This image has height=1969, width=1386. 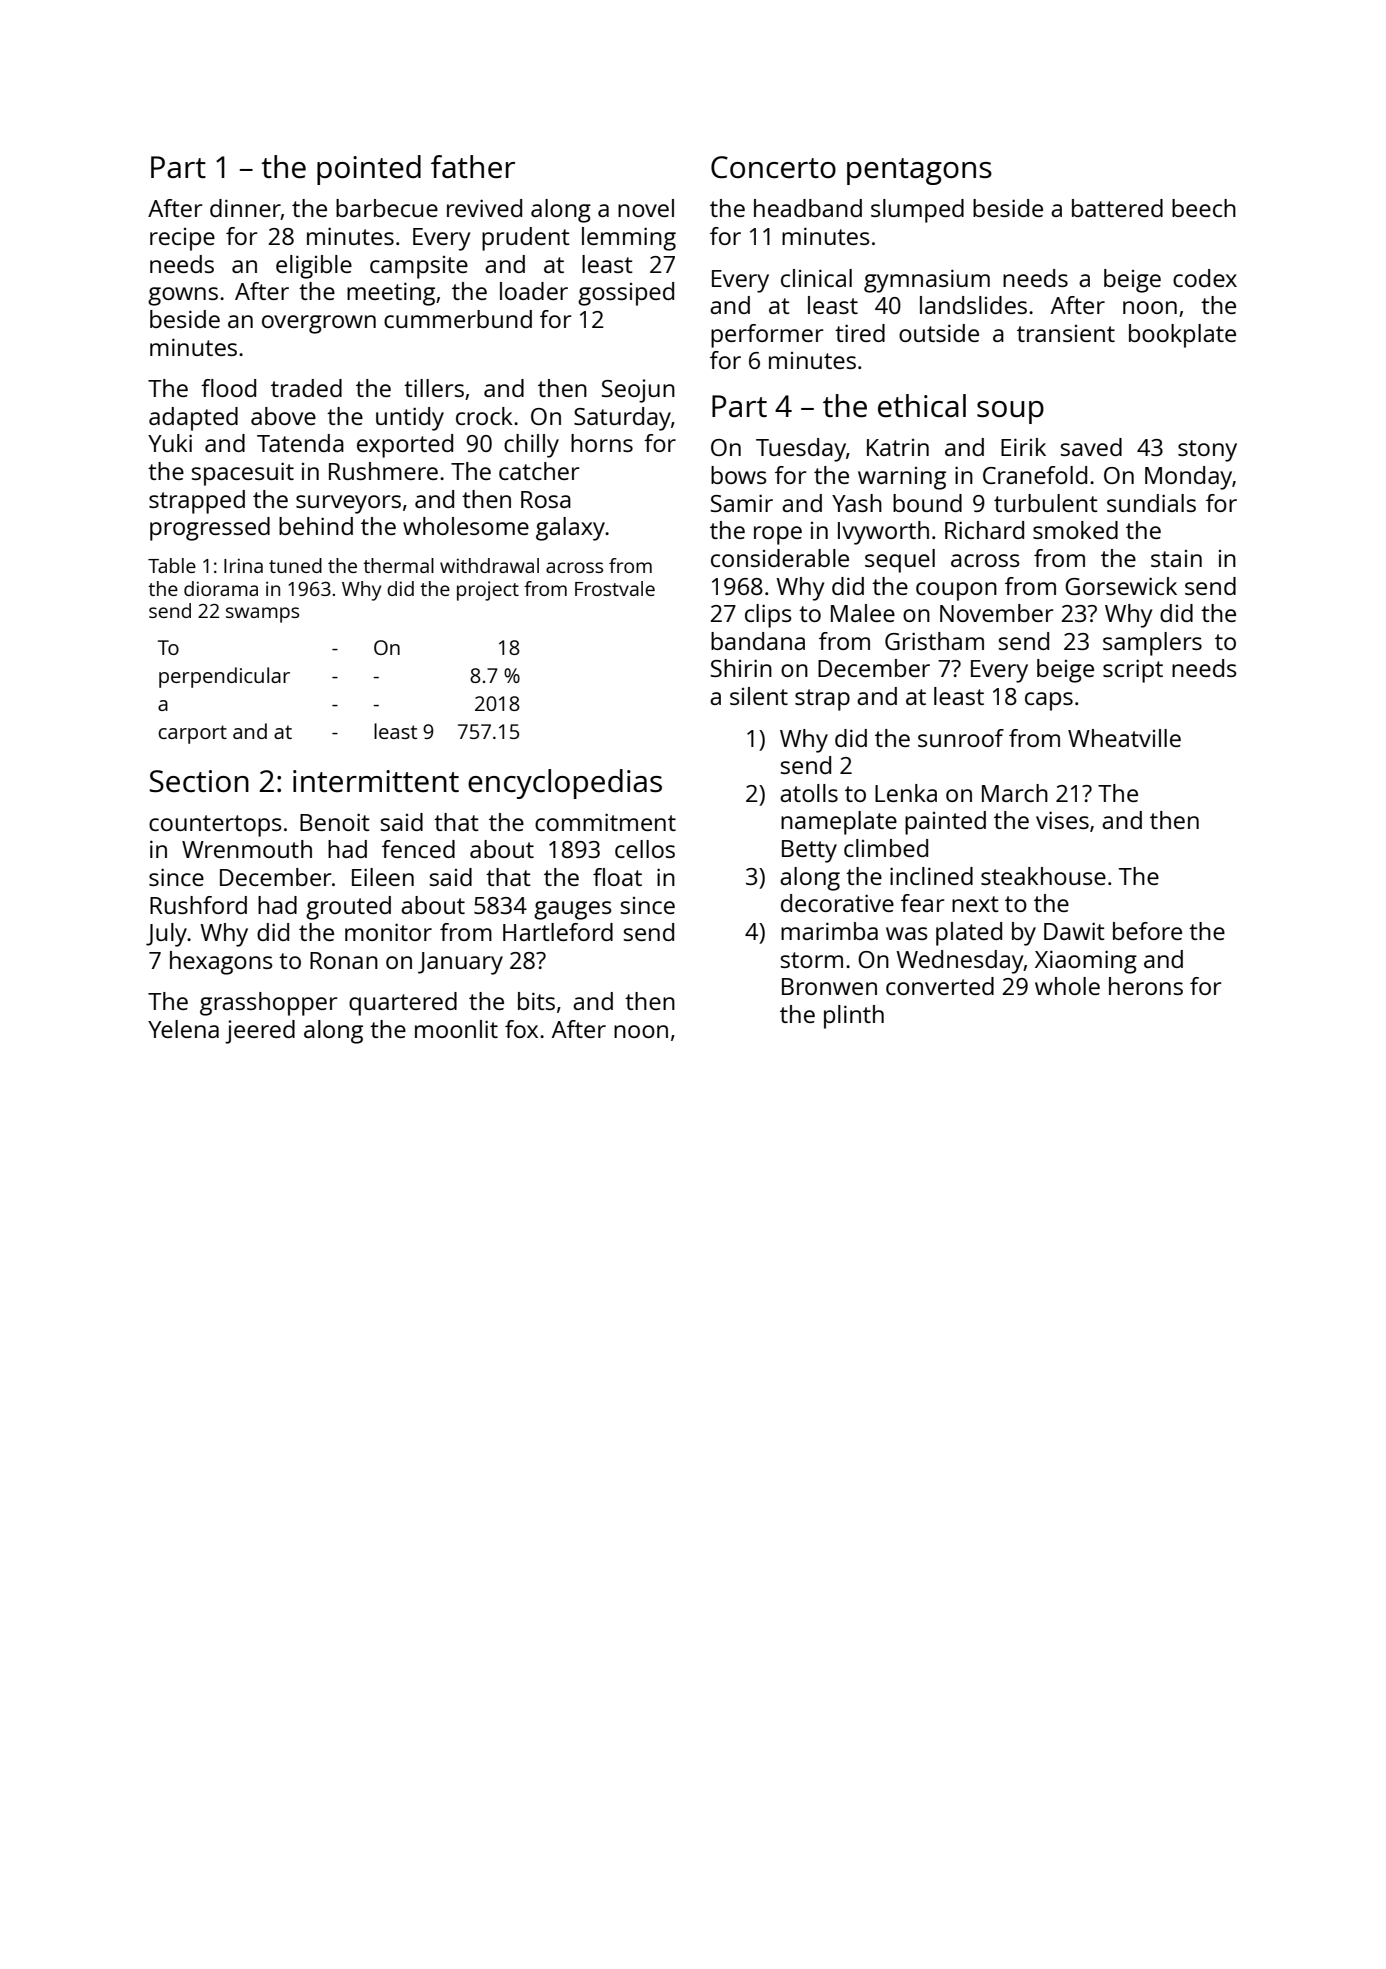 I want to click on battered, so click(x=1117, y=208).
